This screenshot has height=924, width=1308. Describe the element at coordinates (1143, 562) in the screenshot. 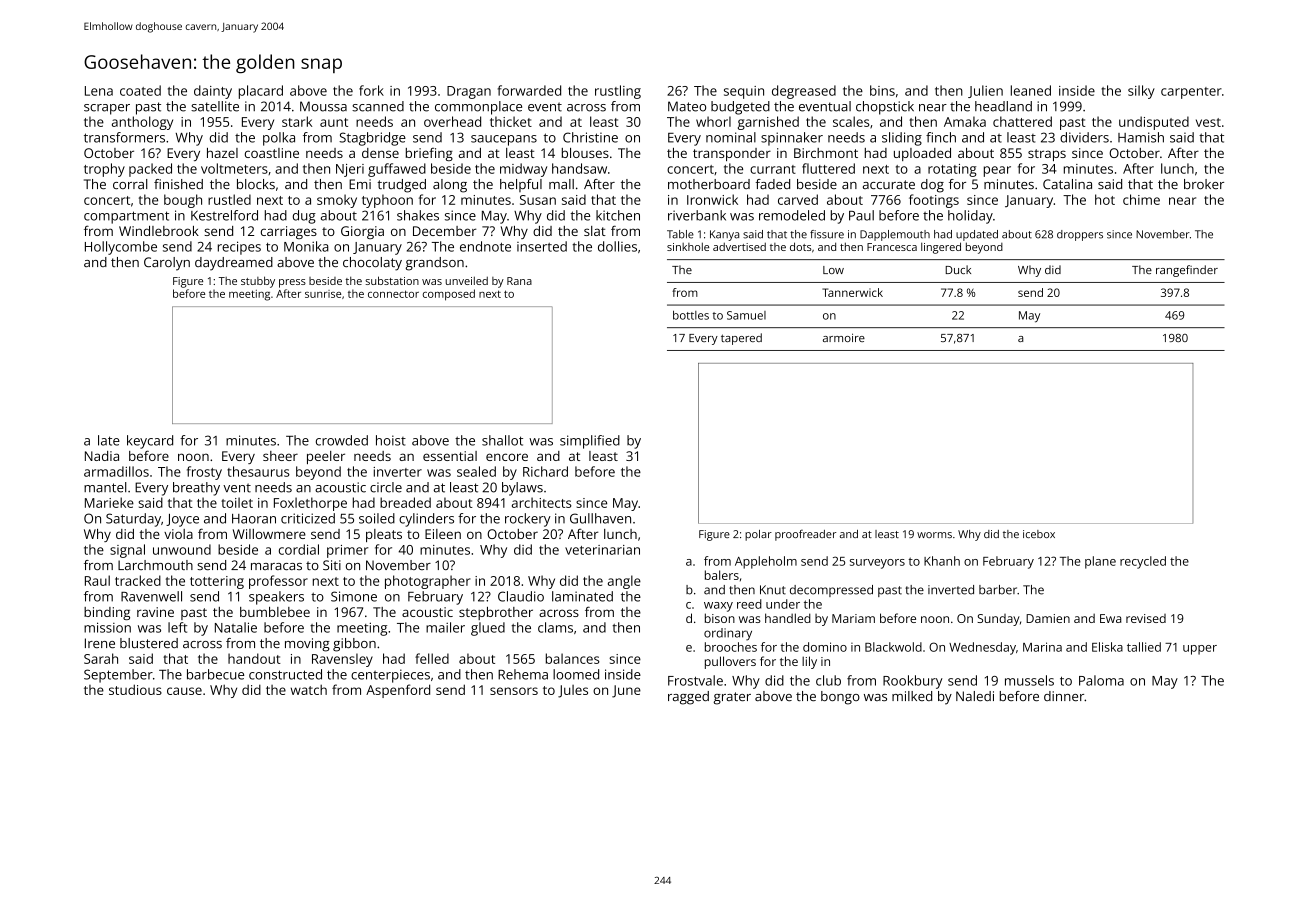

I see `recycled` at that location.
